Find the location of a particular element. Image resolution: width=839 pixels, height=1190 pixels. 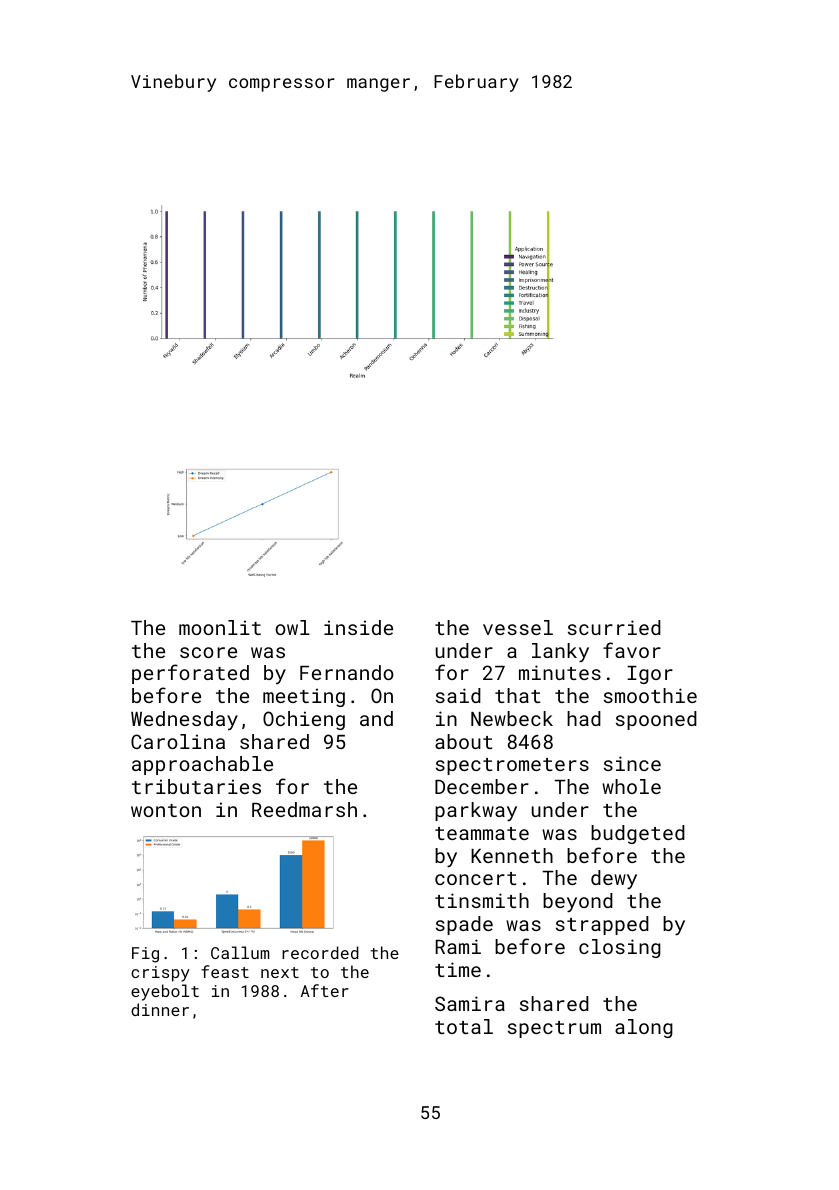

scurried is located at coordinates (614, 627).
